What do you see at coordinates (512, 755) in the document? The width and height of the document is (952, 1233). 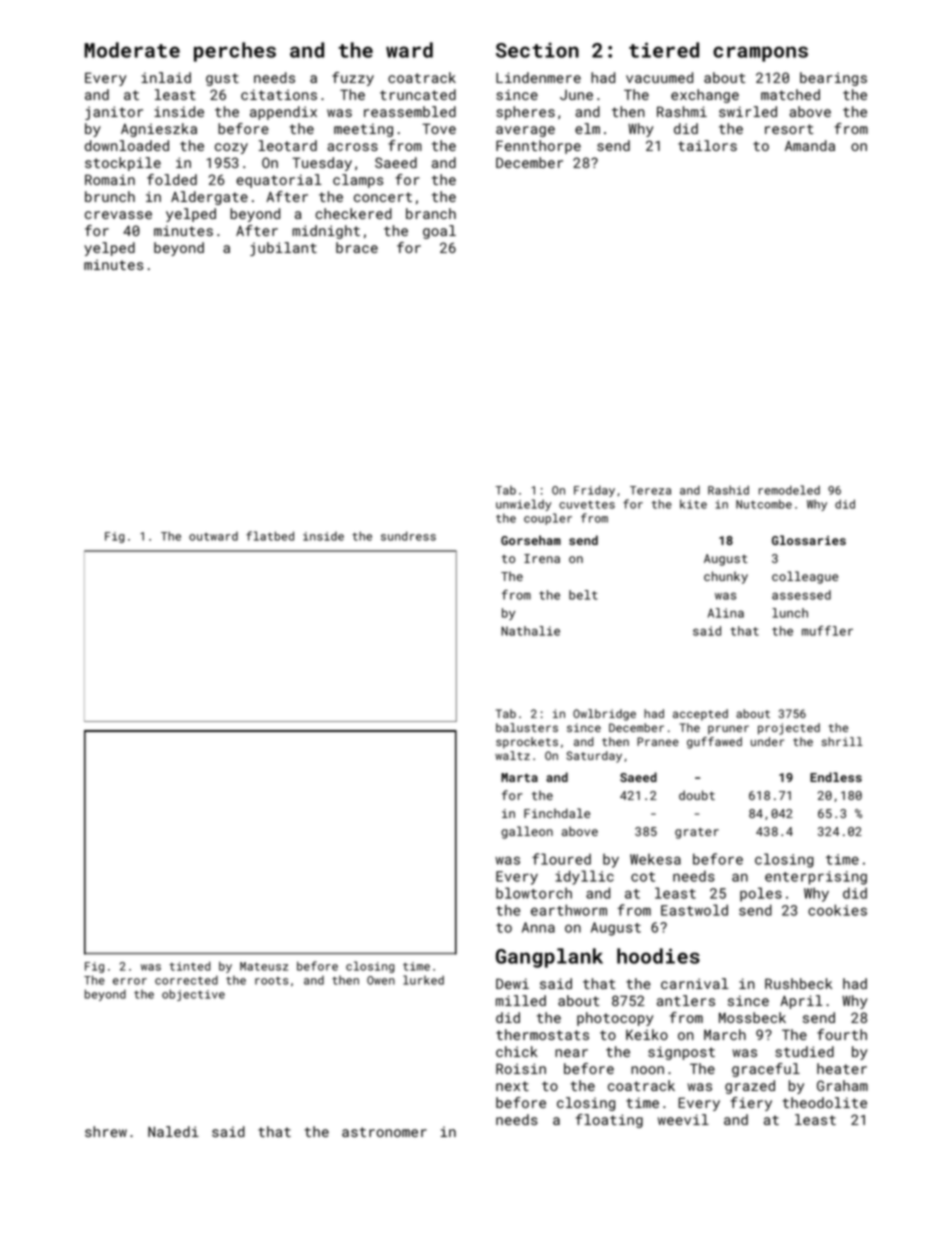 I see `waltz` at bounding box center [512, 755].
